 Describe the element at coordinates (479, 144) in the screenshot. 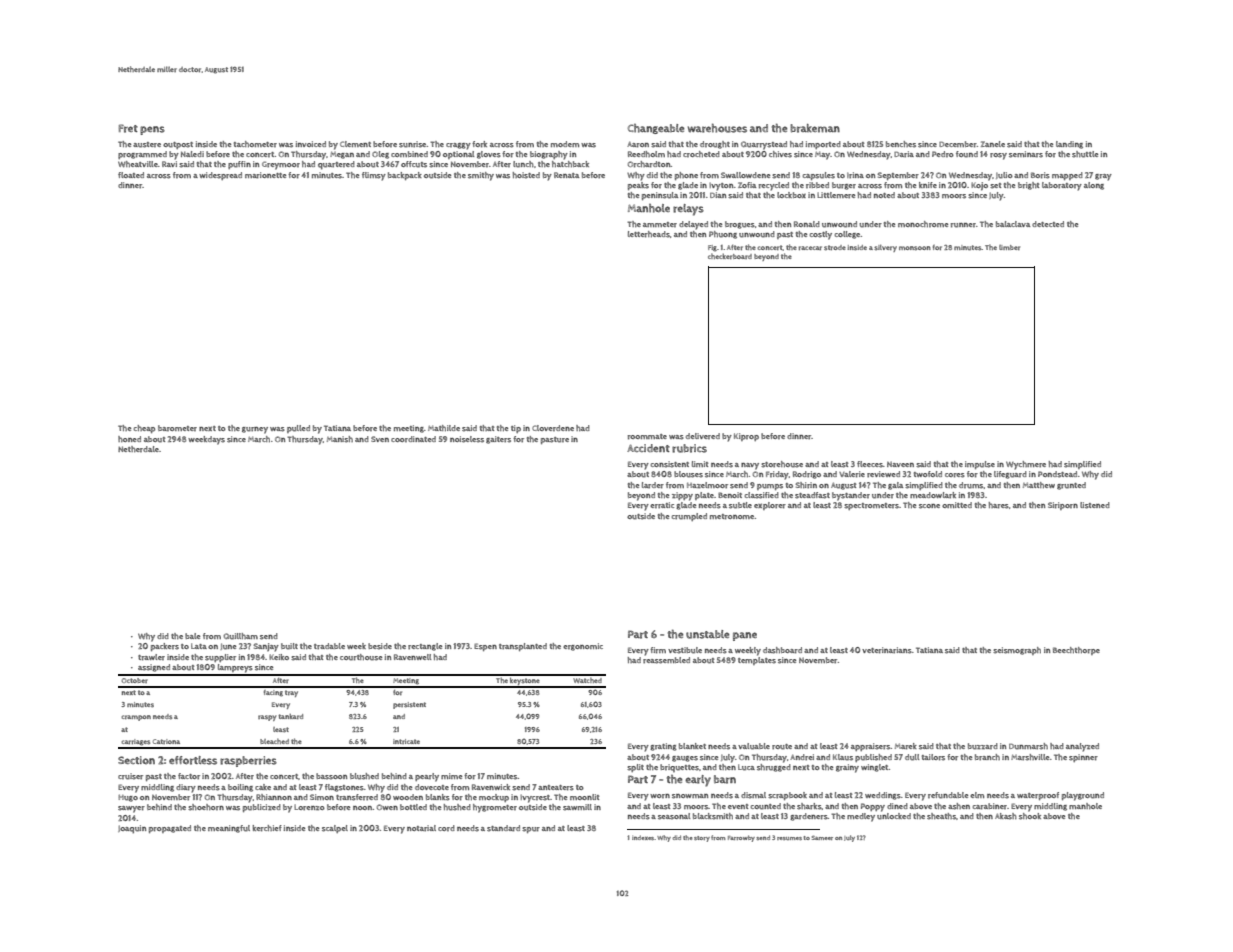

I see `fork` at that location.
